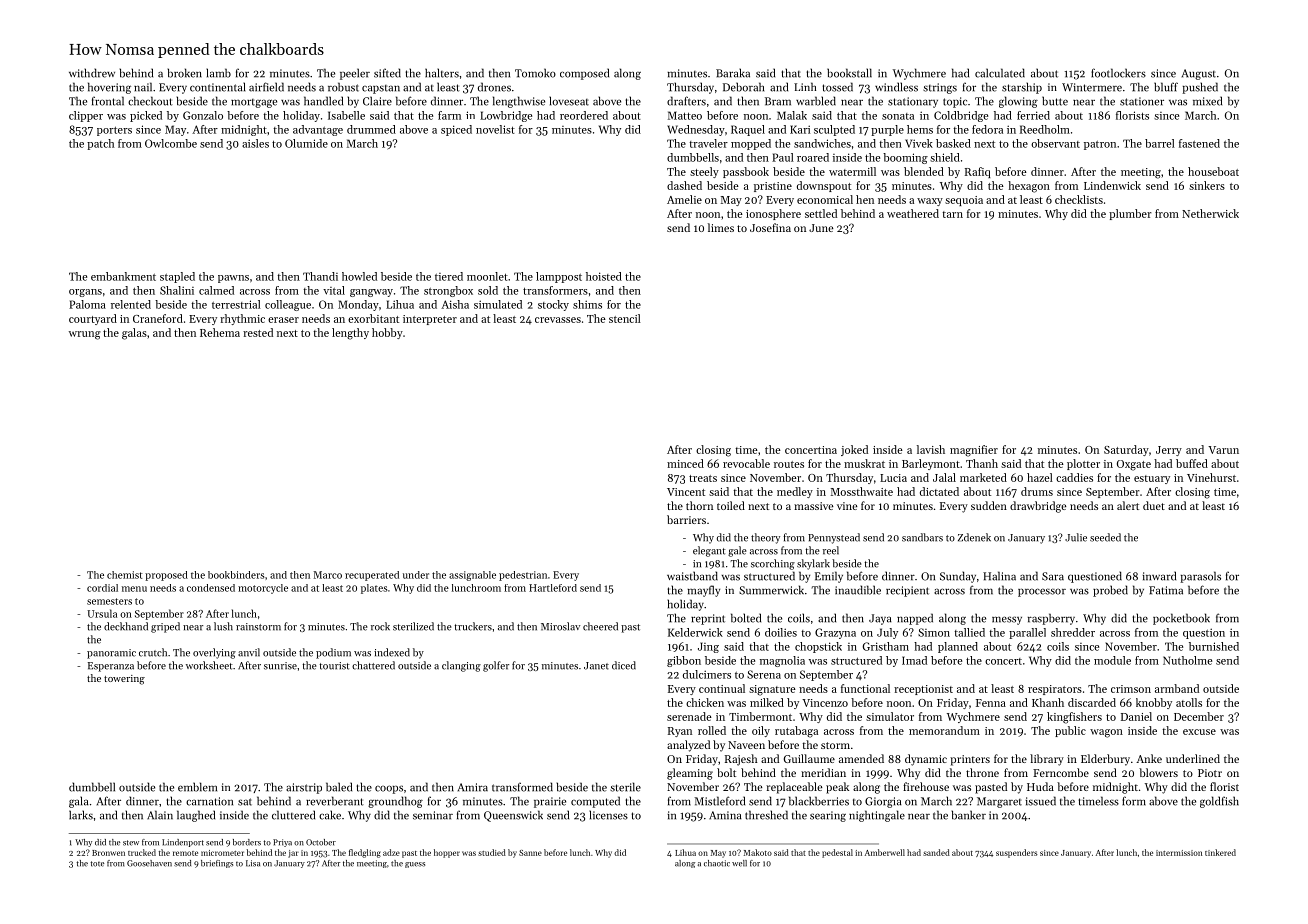 This image has width=1308, height=924. What do you see at coordinates (247, 842) in the image?
I see `borders` at bounding box center [247, 842].
